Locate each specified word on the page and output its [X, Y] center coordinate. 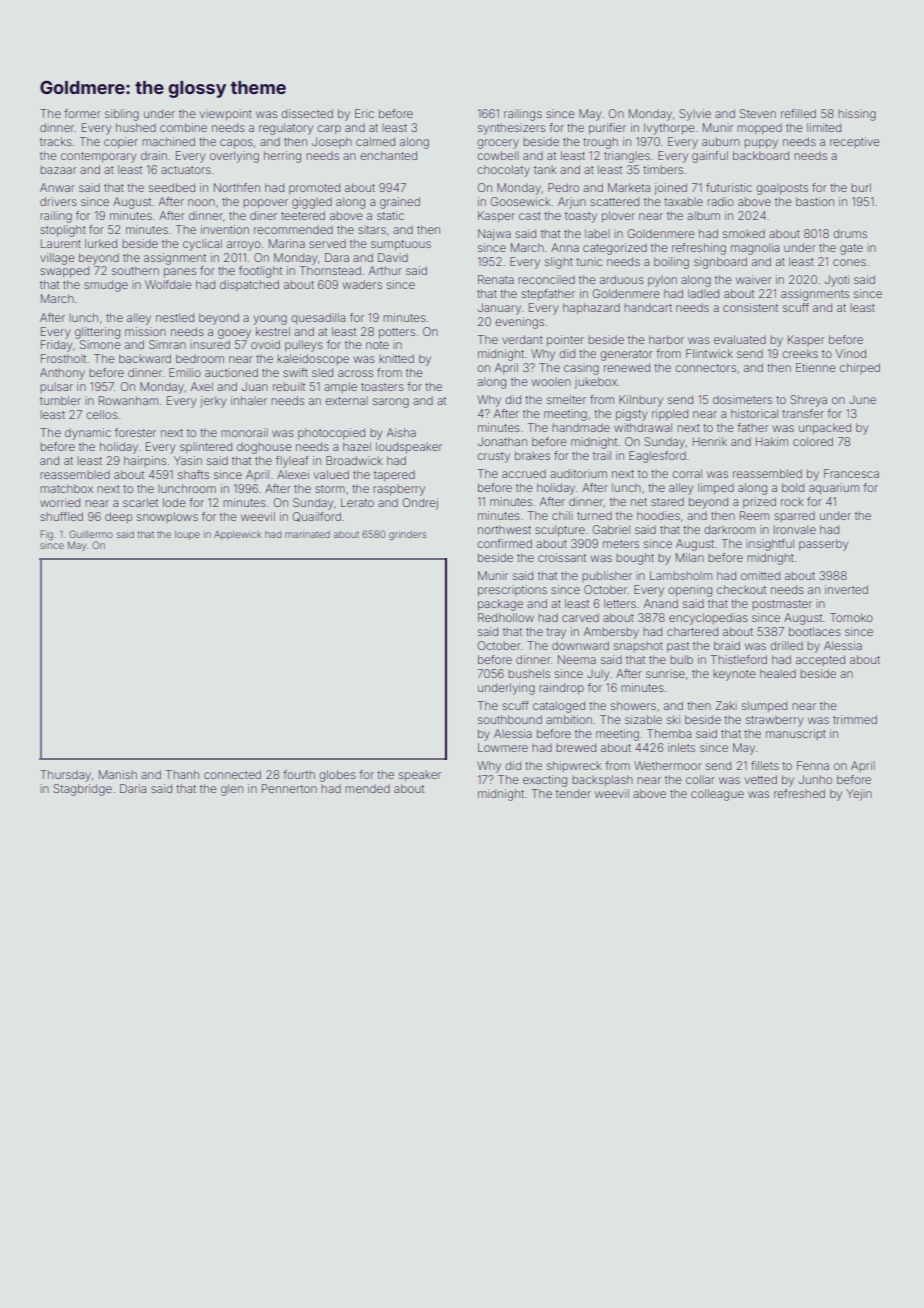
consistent [750, 307]
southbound [510, 719]
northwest [504, 529]
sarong [391, 403]
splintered [206, 447]
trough [600, 143]
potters [397, 333]
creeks [800, 353]
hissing [857, 115]
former [82, 113]
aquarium [834, 488]
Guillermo [91, 534]
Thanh [182, 774]
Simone [100, 344]
